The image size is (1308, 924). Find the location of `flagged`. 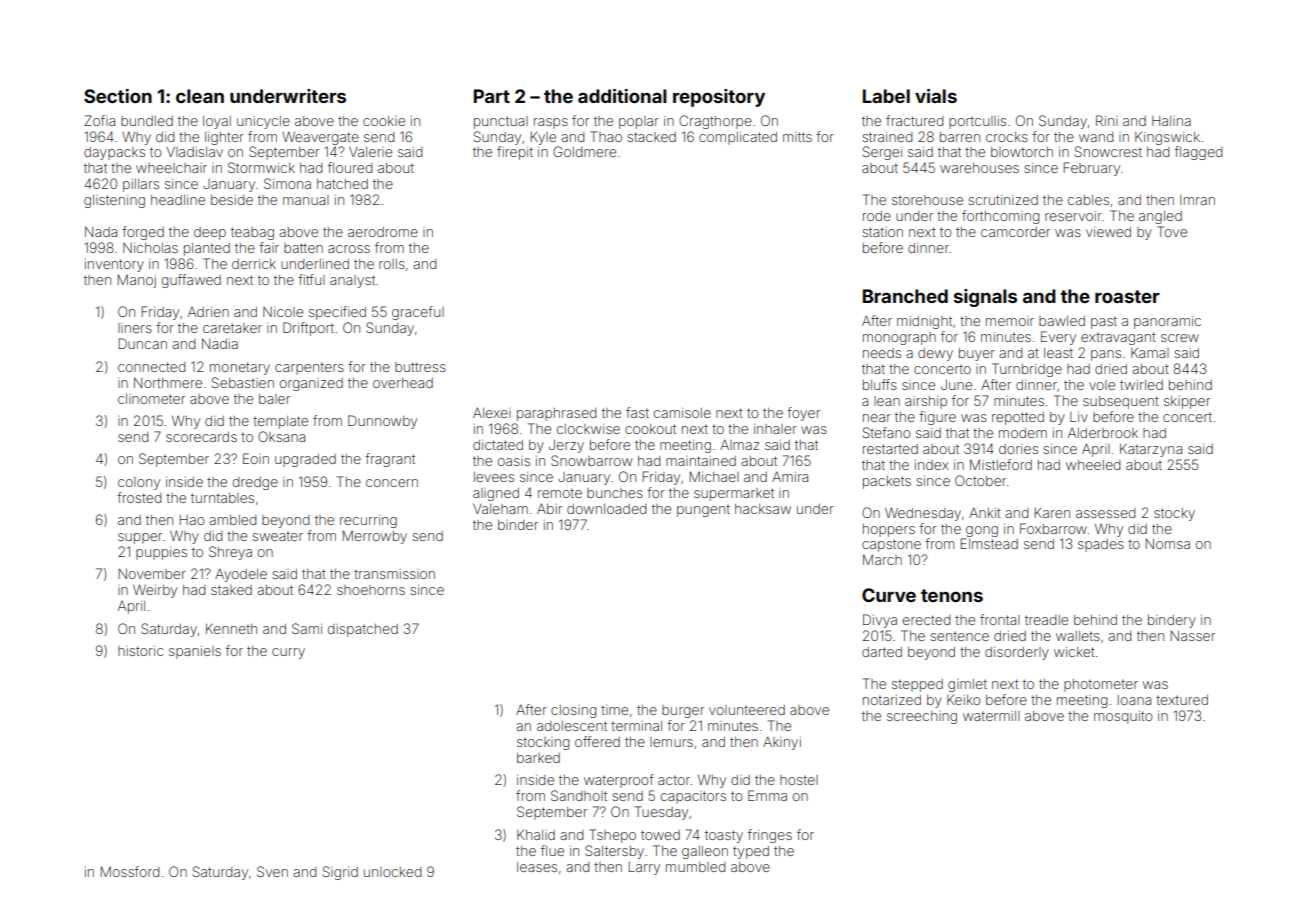

flagged is located at coordinates (1198, 153).
